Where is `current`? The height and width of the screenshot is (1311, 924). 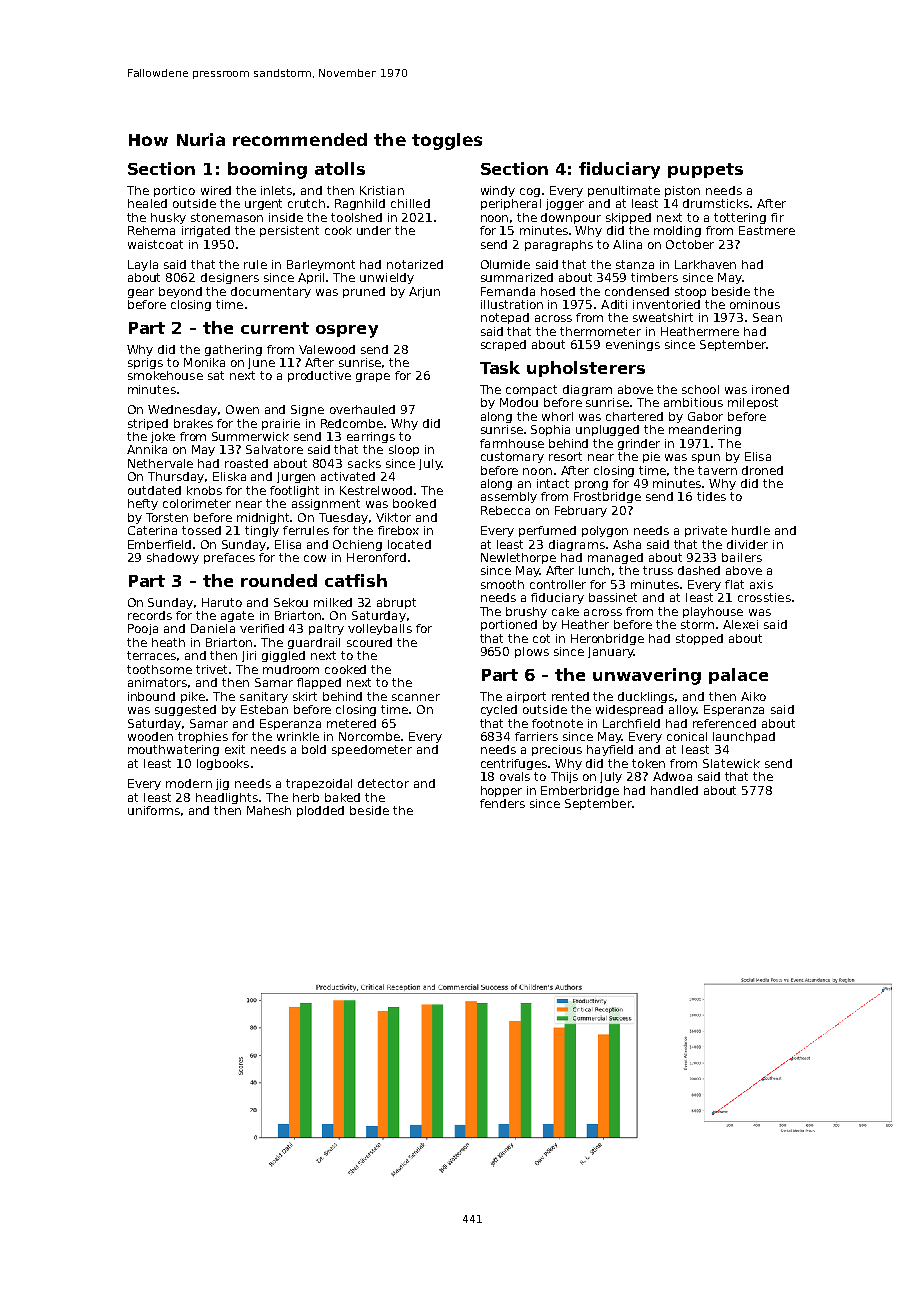
current is located at coordinates (275, 328).
